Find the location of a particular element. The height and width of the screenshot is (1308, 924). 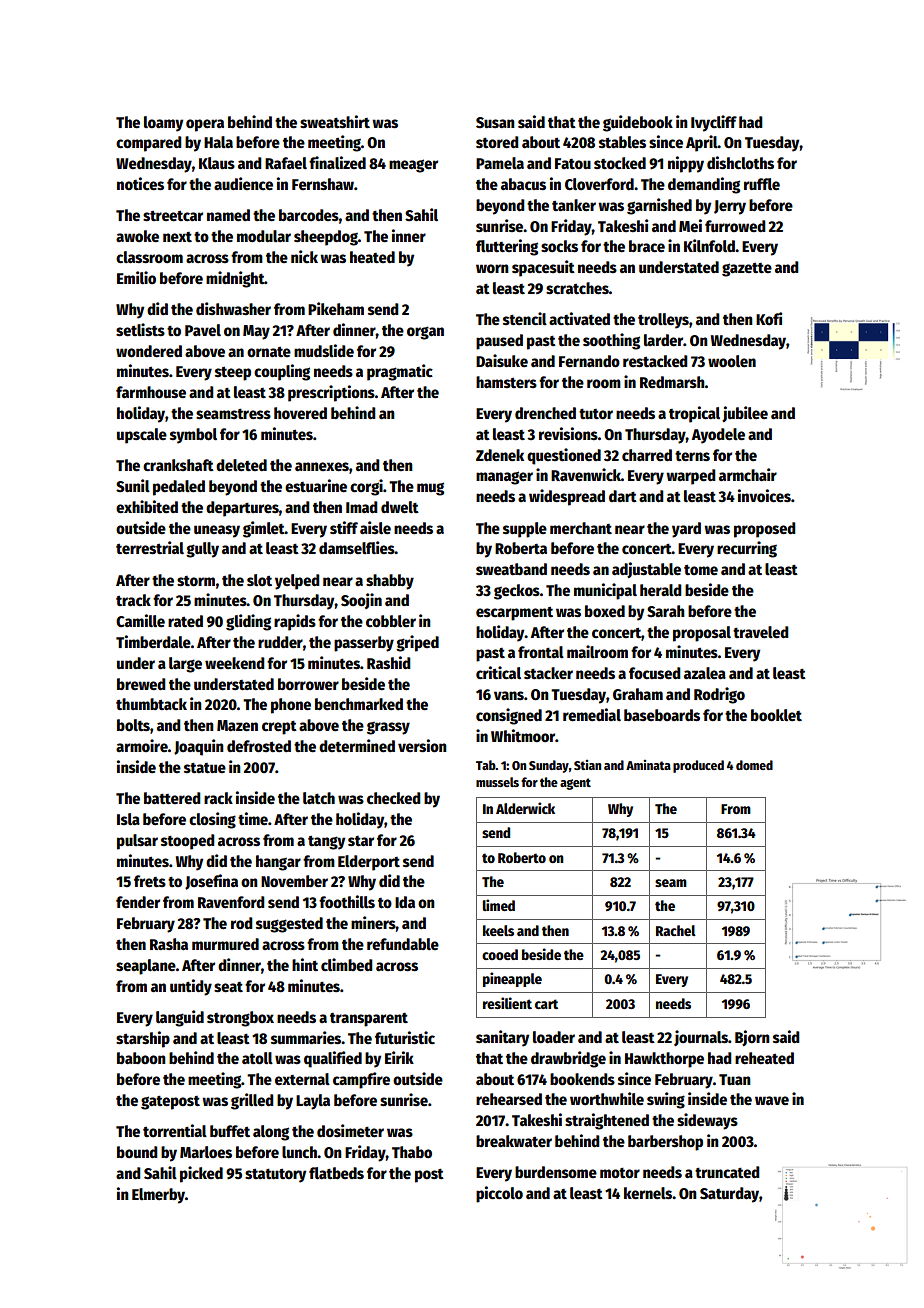

mug is located at coordinates (430, 489).
